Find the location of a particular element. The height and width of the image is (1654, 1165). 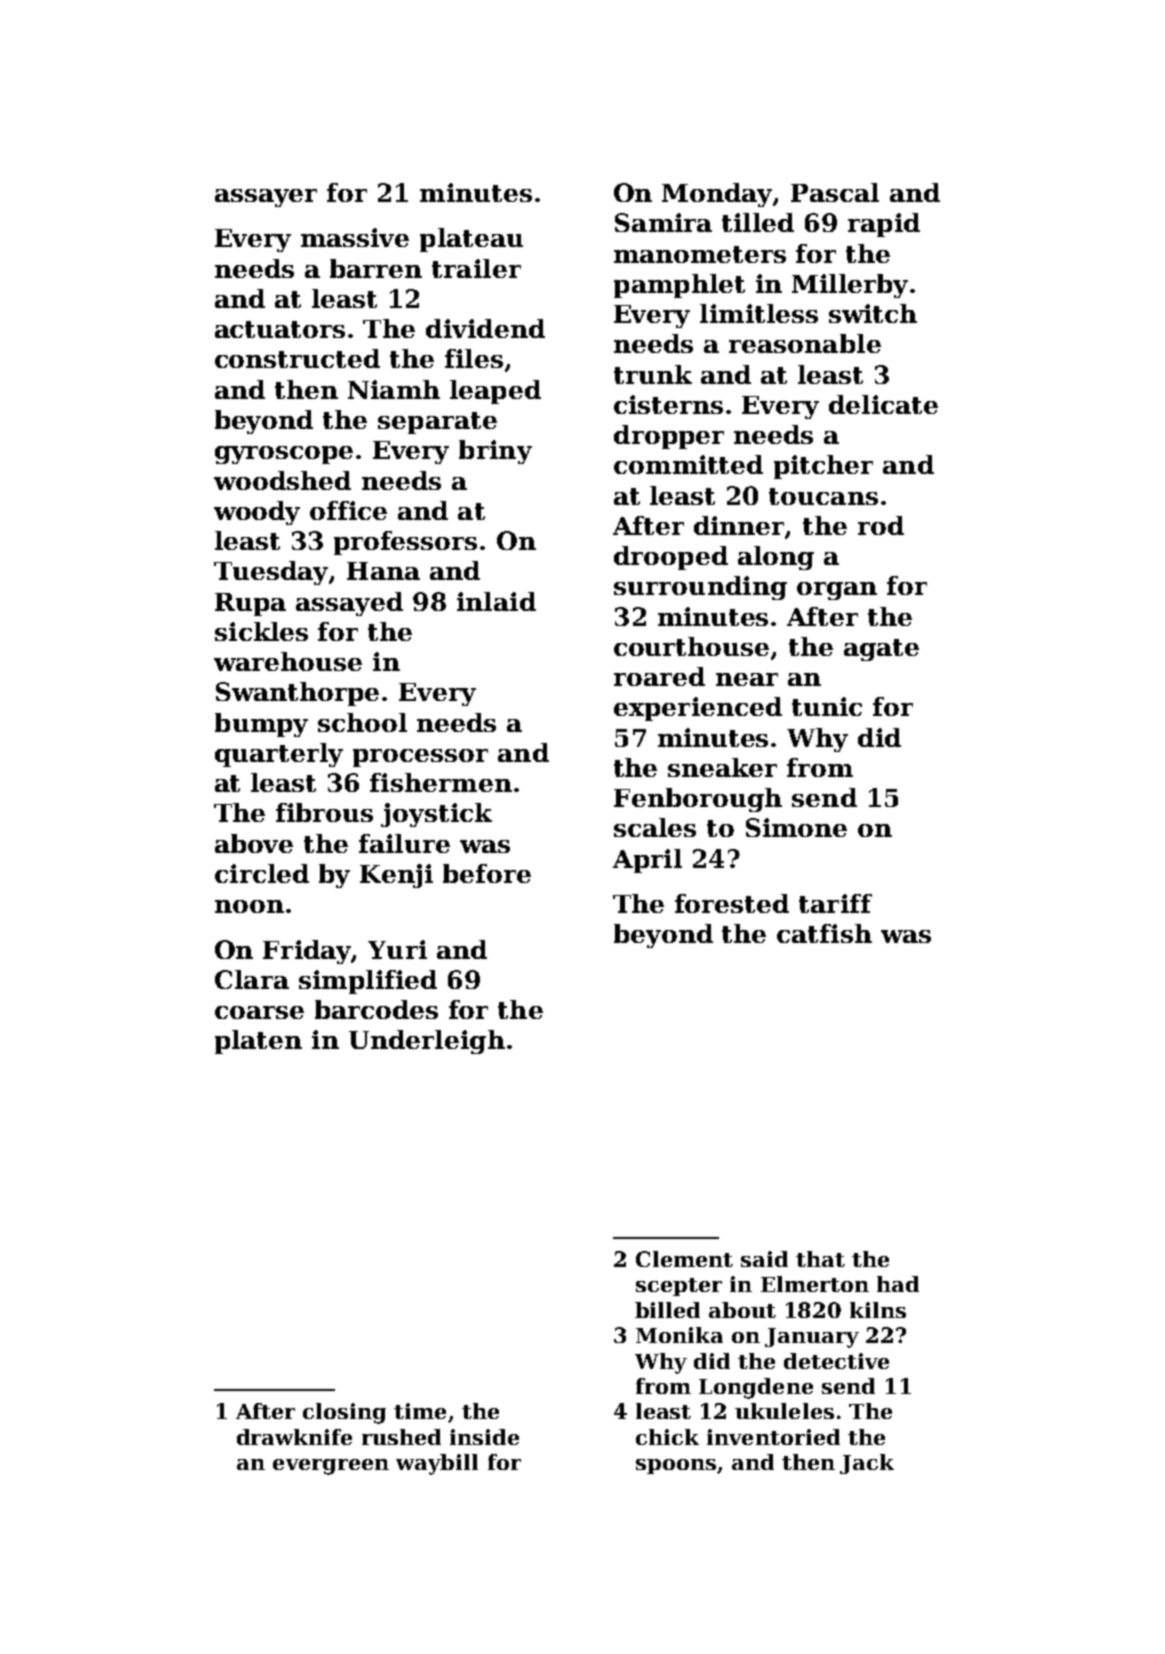

tunic is located at coordinates (827, 706).
